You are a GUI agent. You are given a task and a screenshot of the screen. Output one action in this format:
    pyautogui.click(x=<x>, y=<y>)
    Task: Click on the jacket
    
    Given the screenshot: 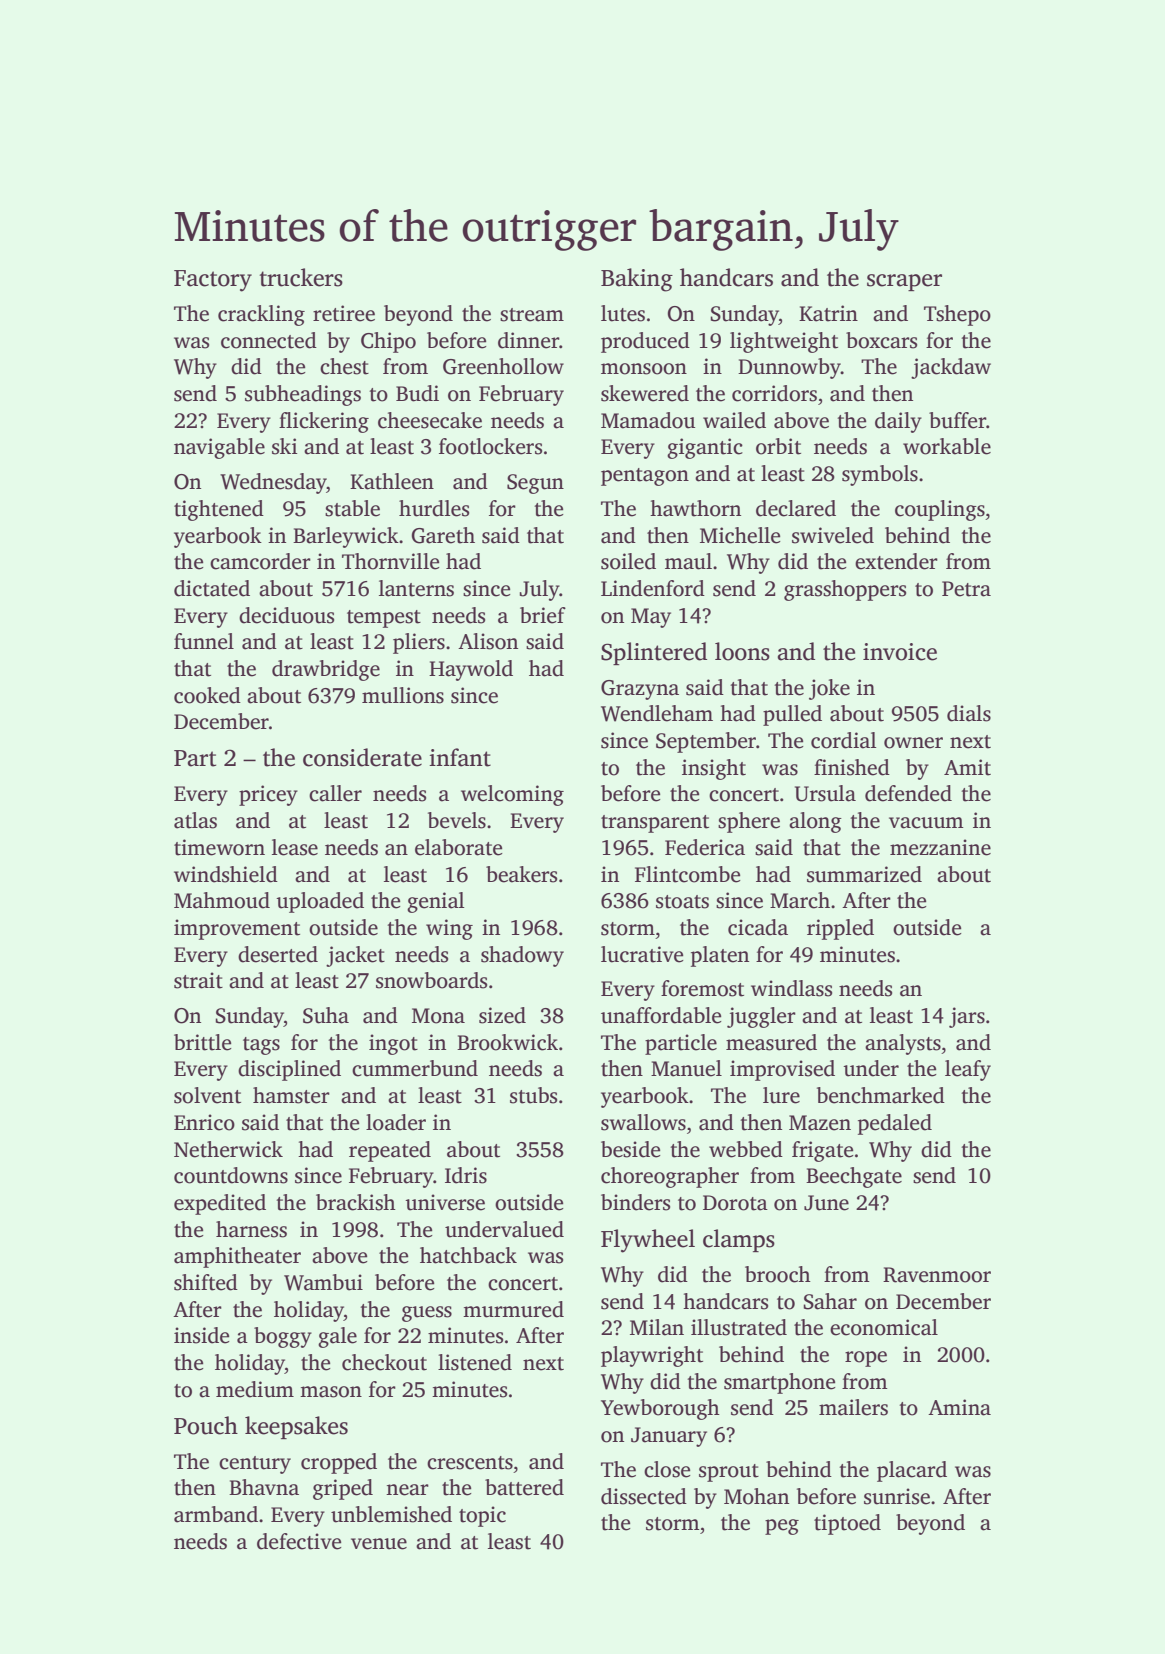 What is the action you would take?
    pyautogui.click(x=355, y=956)
